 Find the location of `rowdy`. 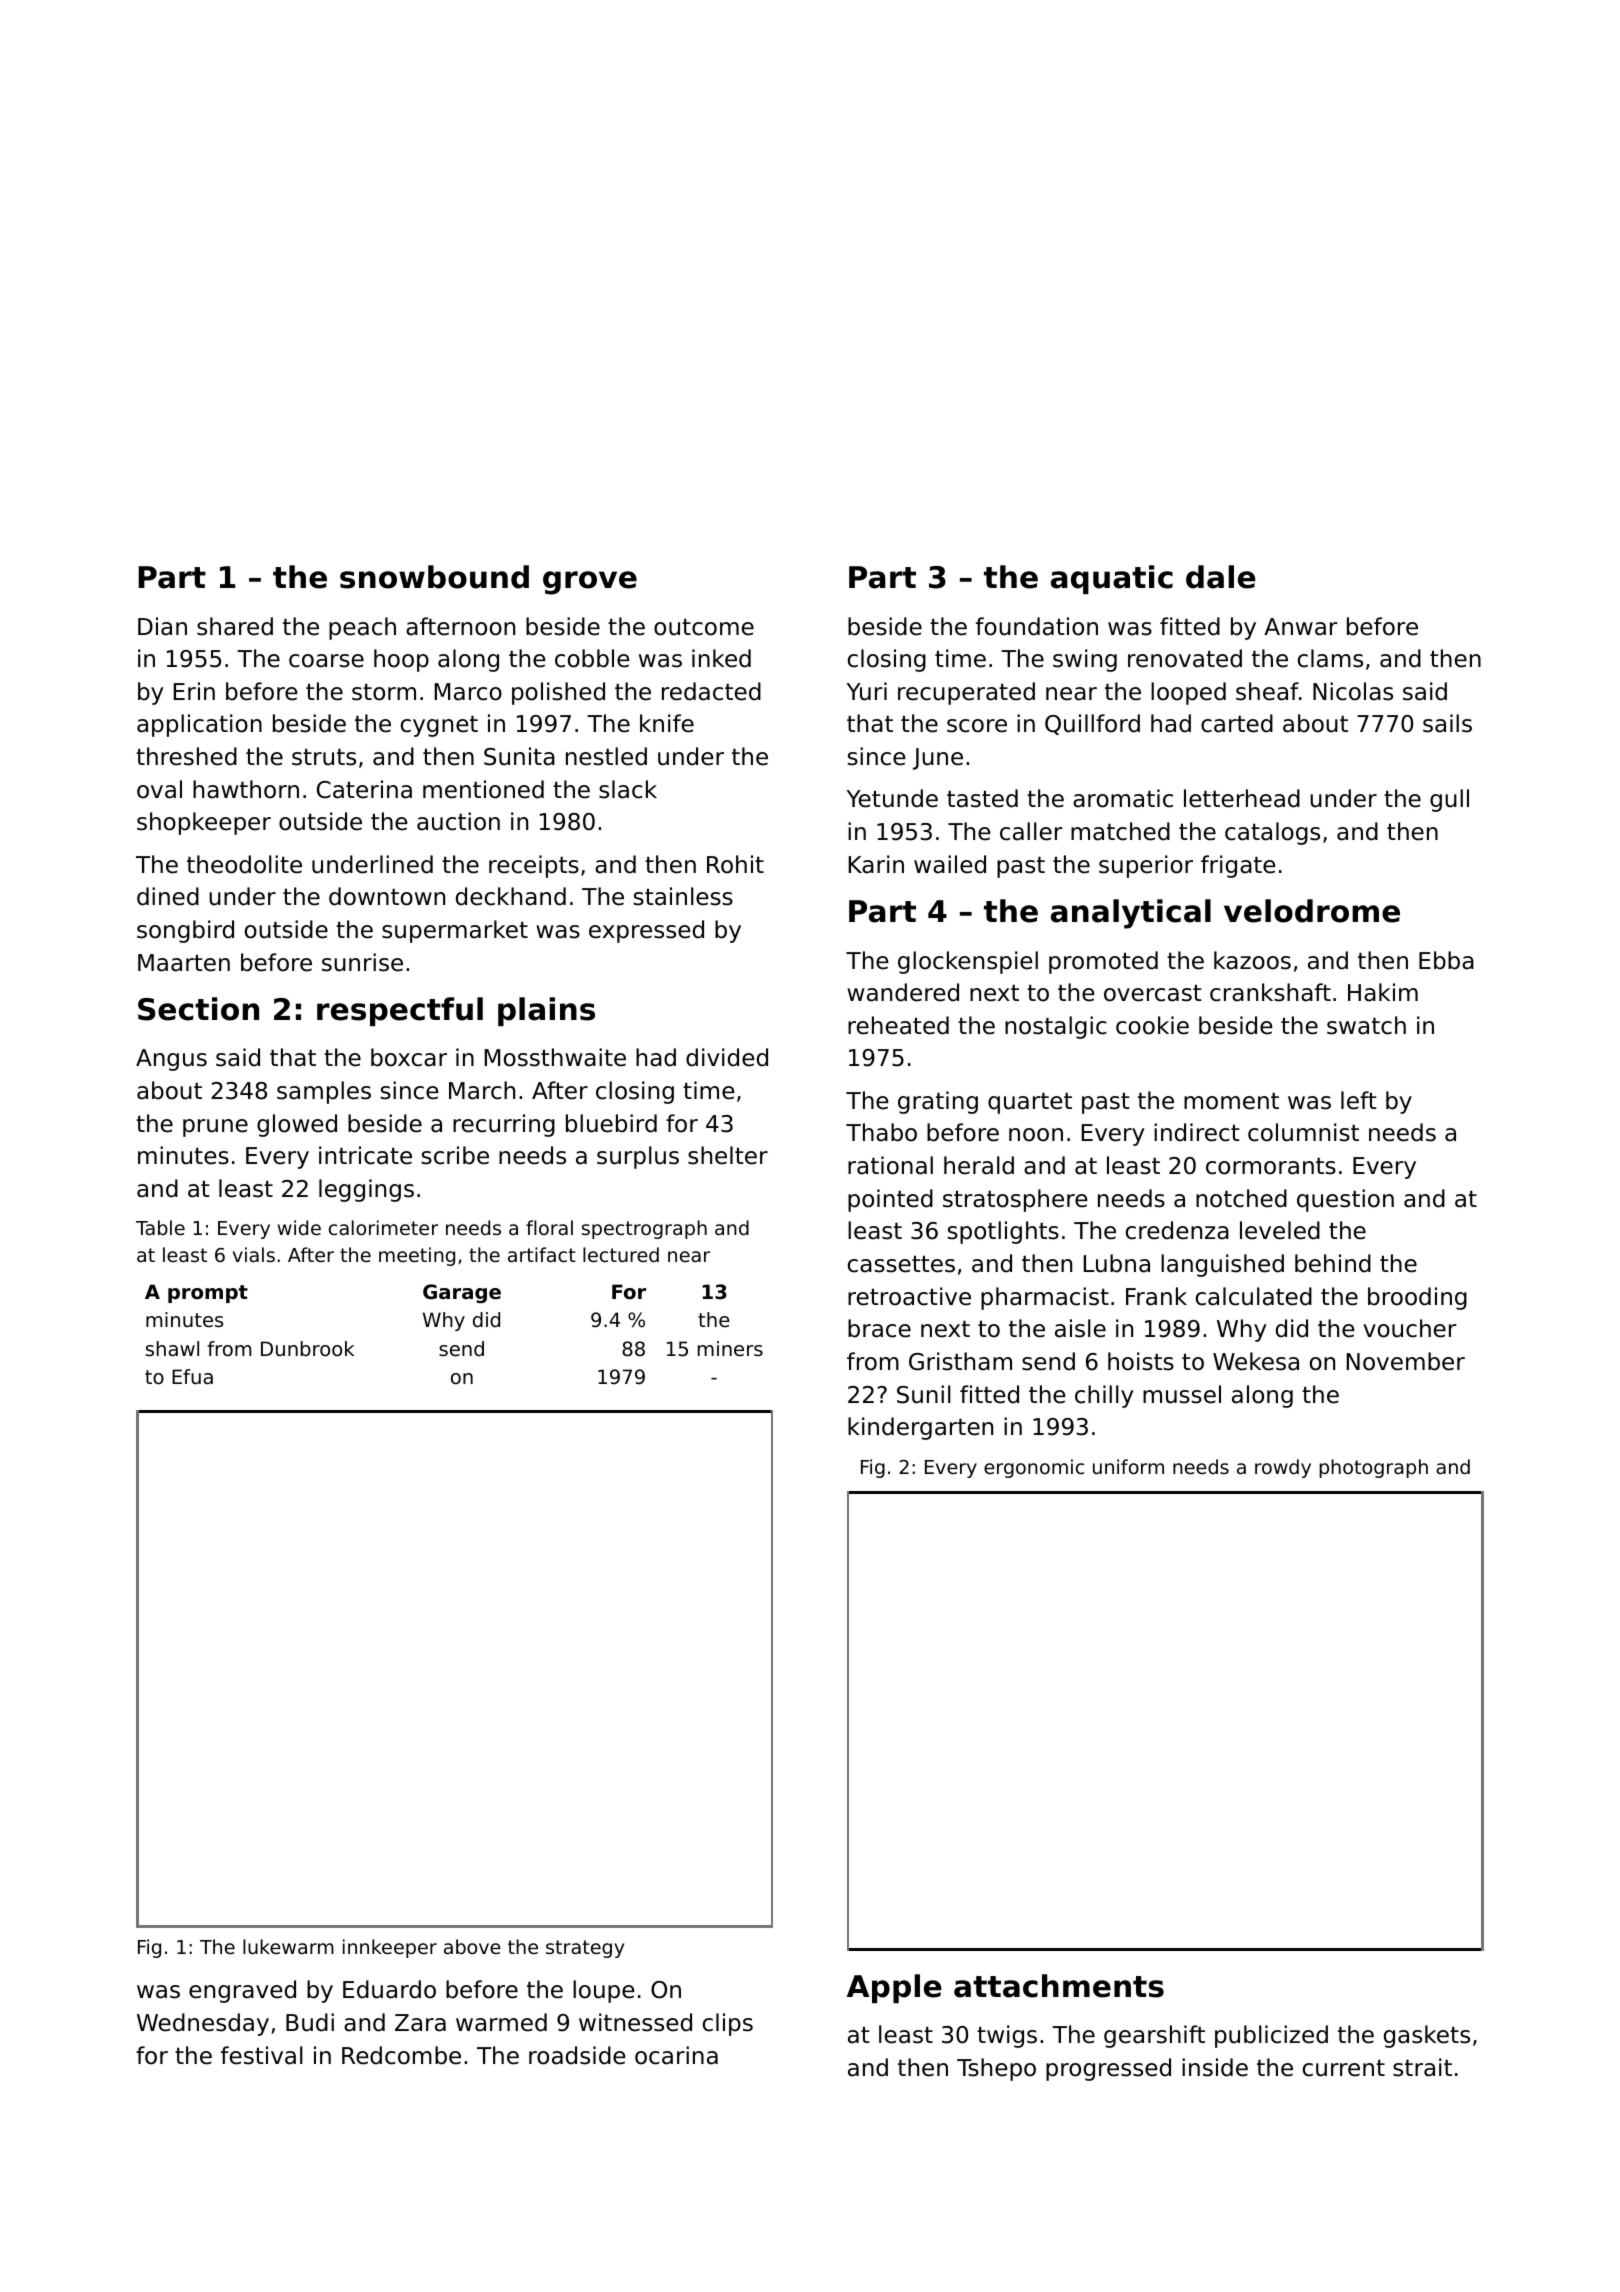

rowdy is located at coordinates (1283, 1468).
